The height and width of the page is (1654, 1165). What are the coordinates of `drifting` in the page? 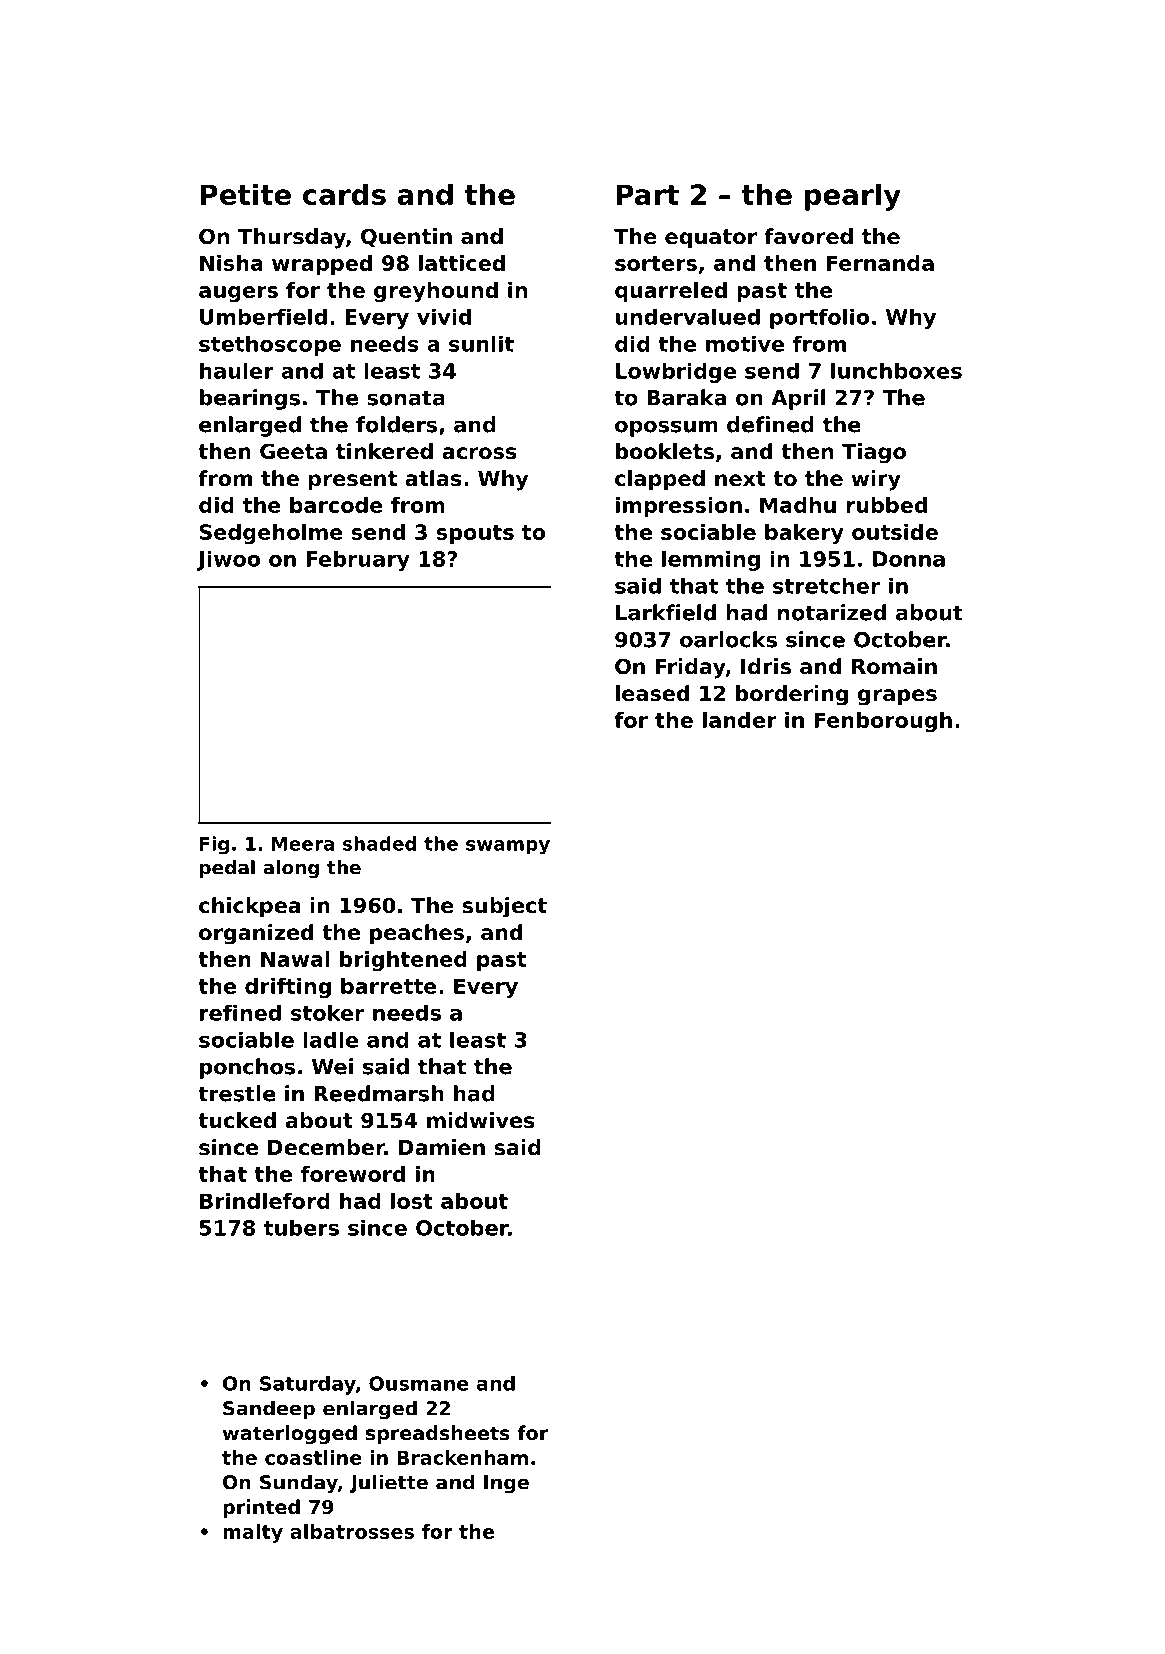 It's located at (288, 988).
